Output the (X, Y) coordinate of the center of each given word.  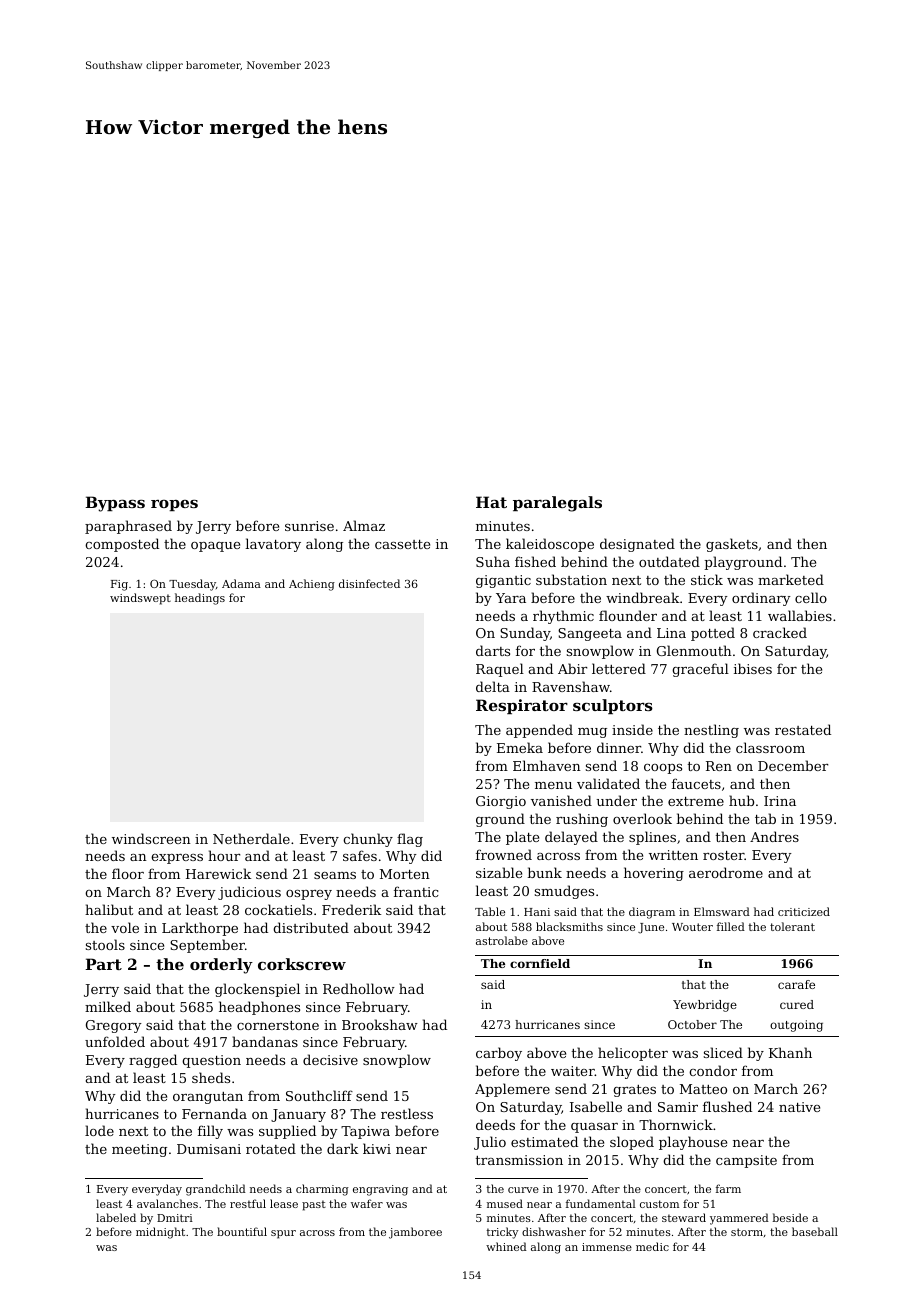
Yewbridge (705, 1006)
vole (125, 927)
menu (553, 785)
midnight (160, 1233)
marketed (791, 579)
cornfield (540, 963)
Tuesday (192, 585)
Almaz (364, 525)
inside (632, 729)
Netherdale (251, 838)
